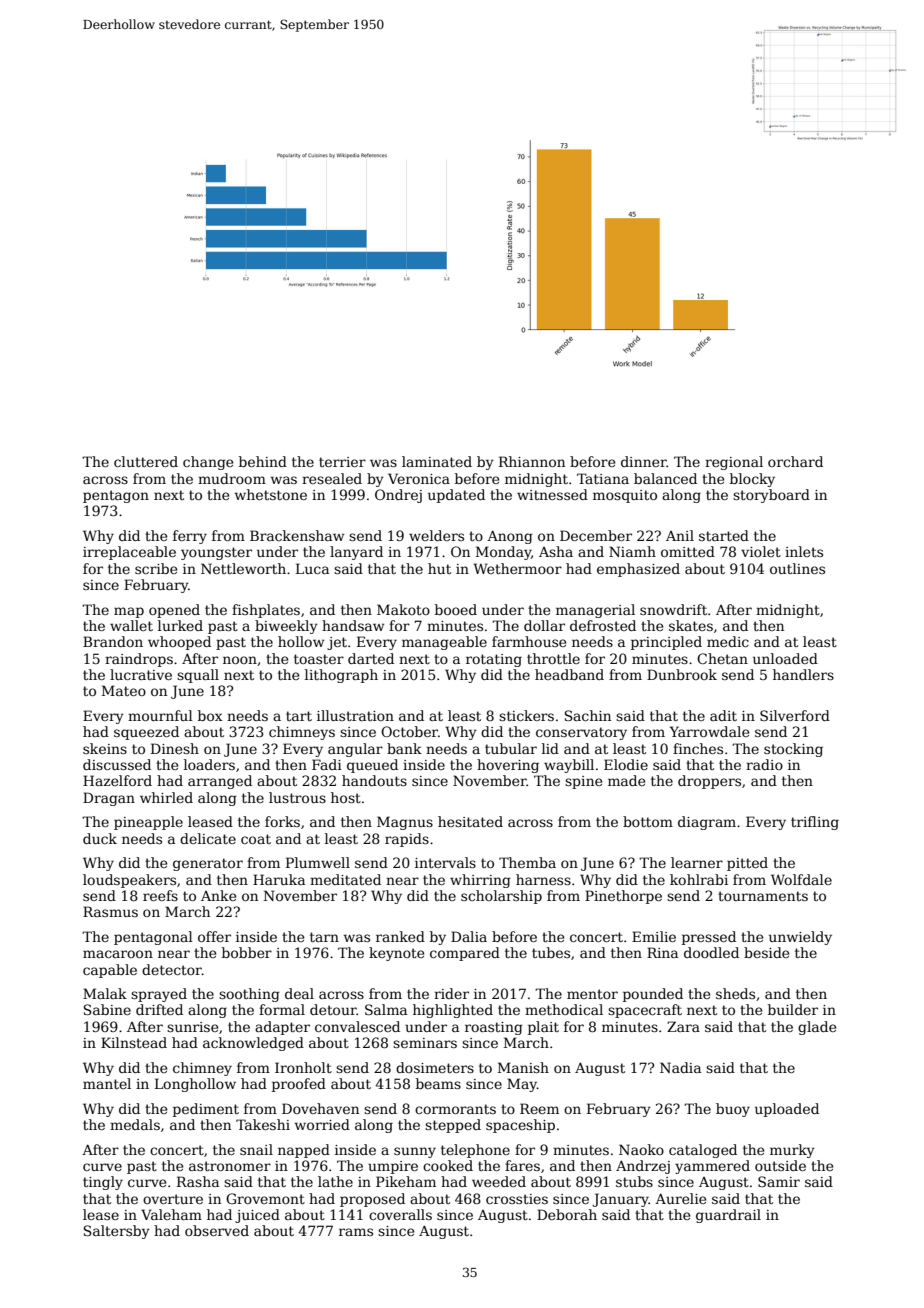 The height and width of the screenshot is (1308, 924). I want to click on radio, so click(764, 764).
